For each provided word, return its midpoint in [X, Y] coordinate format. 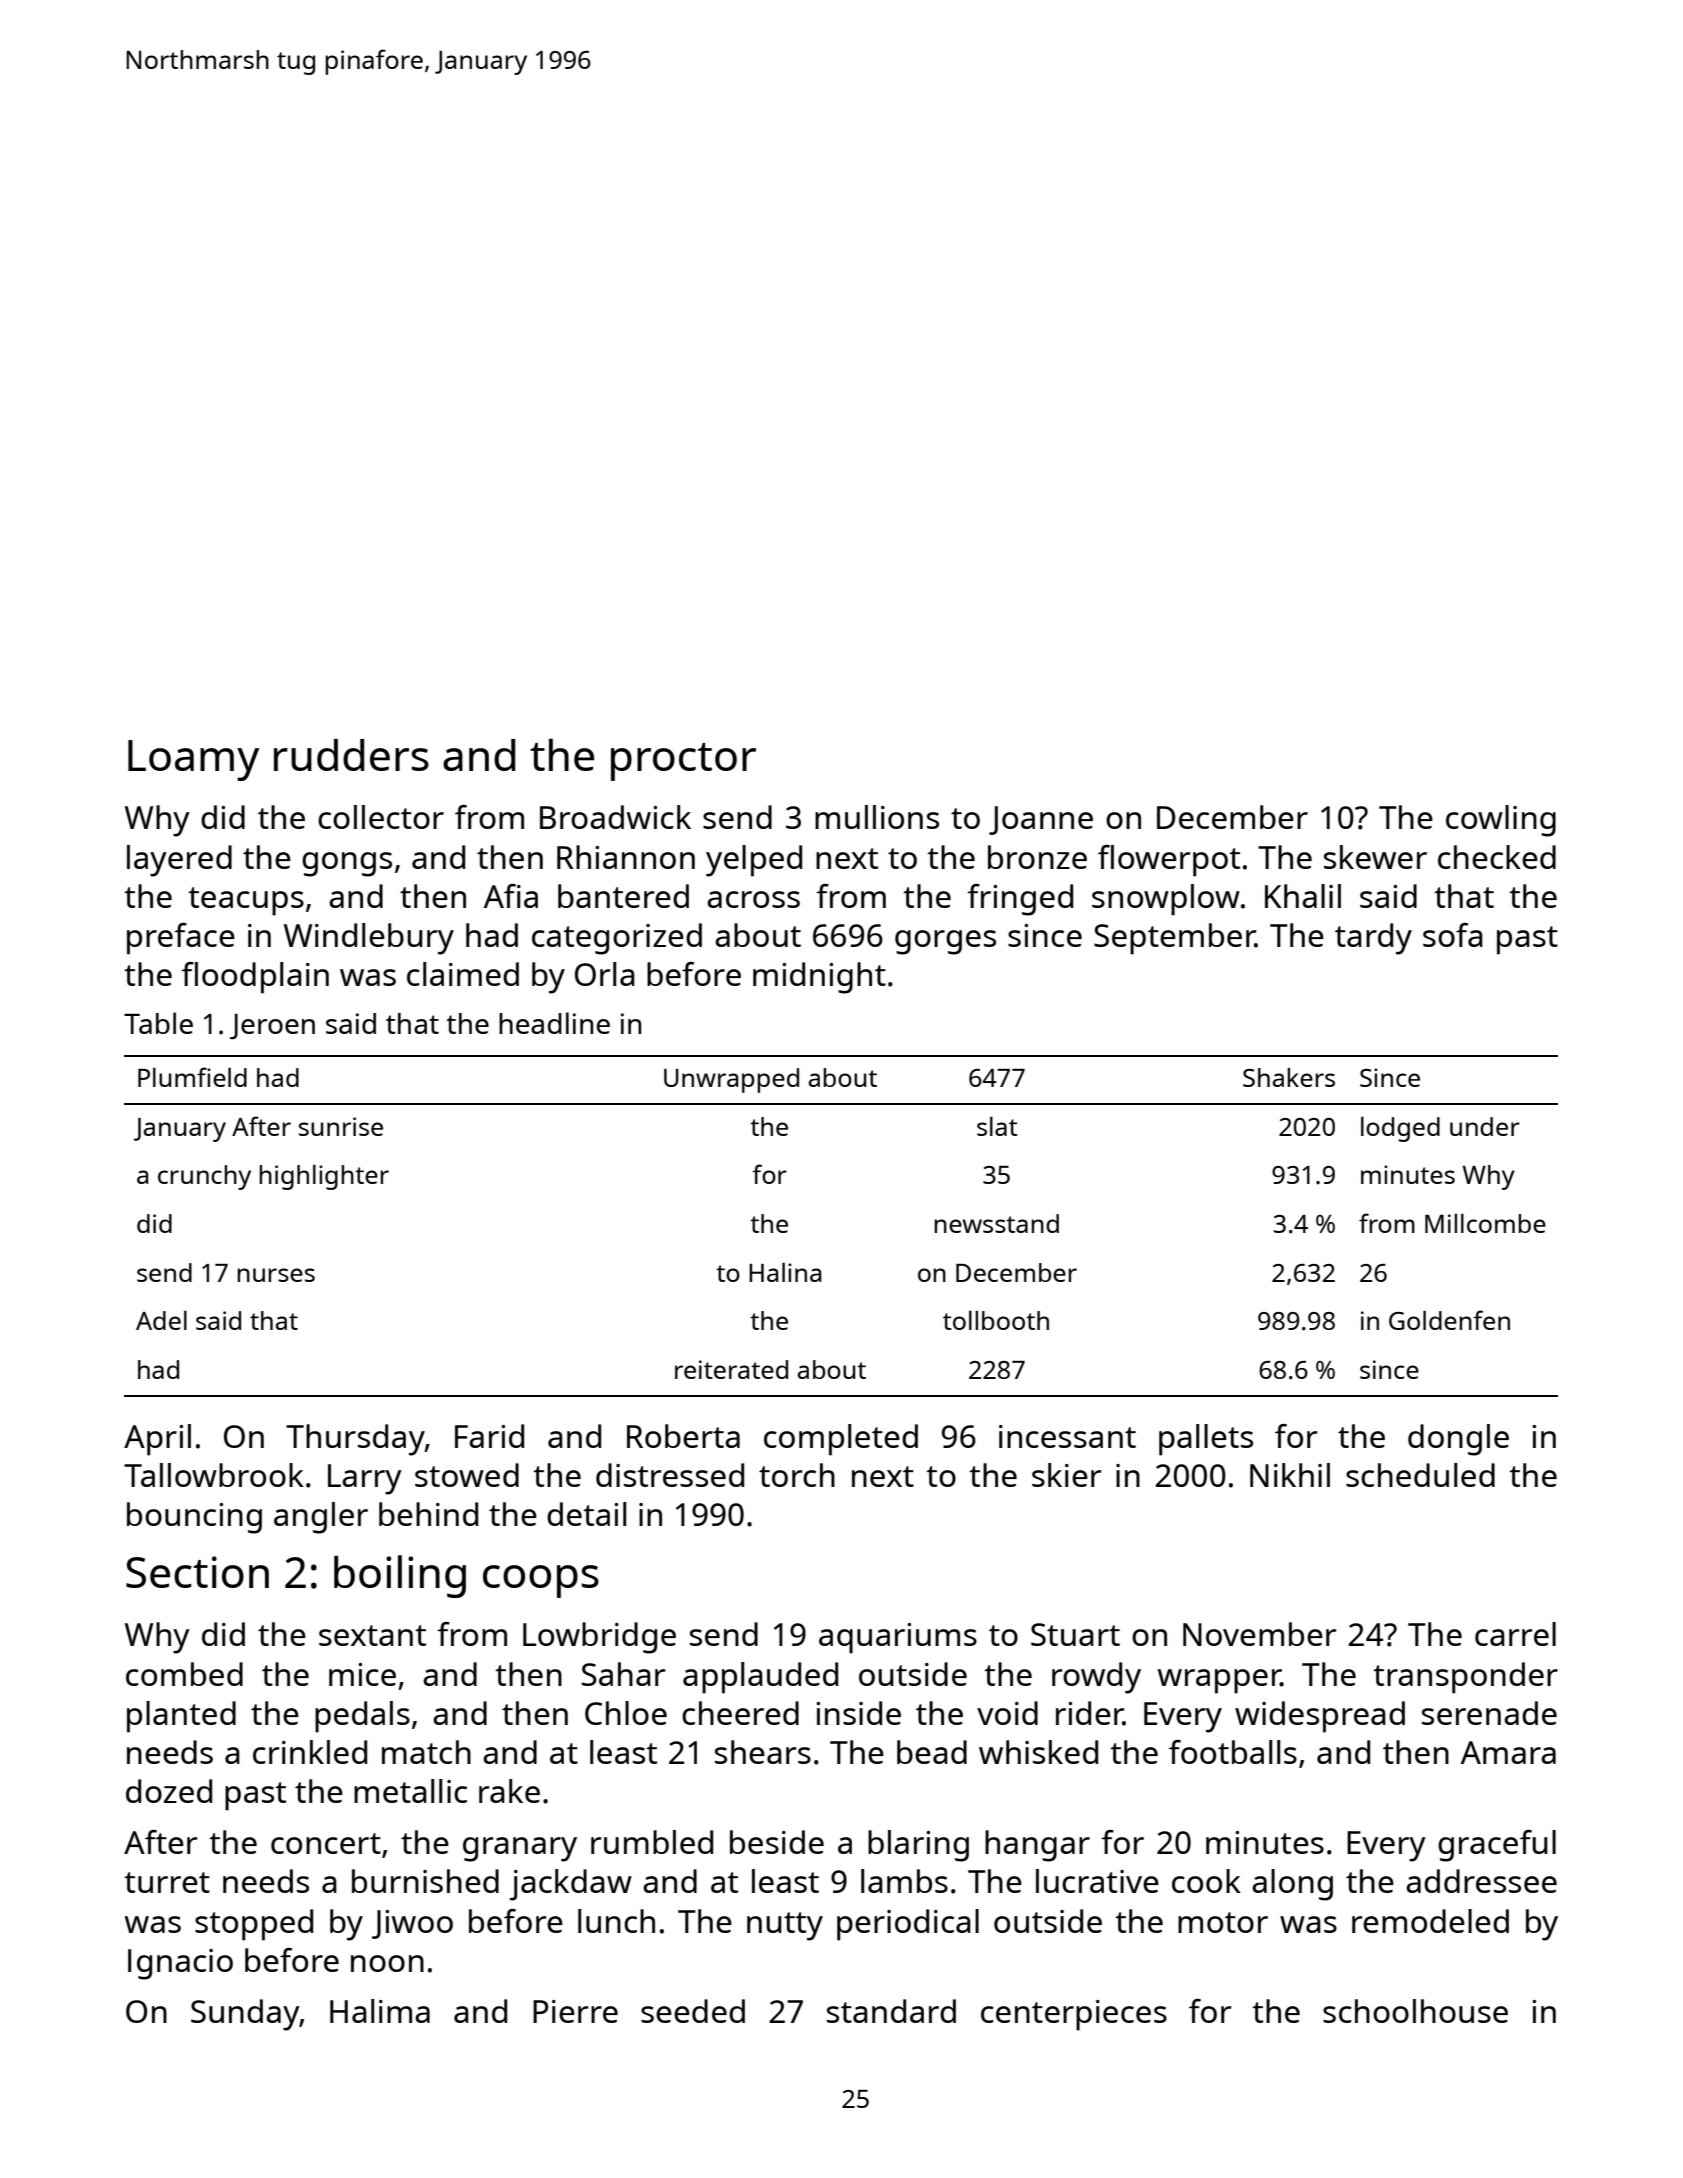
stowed [467, 1475]
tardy [1373, 939]
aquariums [898, 1638]
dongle [1458, 1440]
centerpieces [1074, 2015]
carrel [1515, 1634]
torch [797, 1475]
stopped [254, 1925]
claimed [463, 974]
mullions [877, 817]
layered [179, 861]
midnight [819, 978]
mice [362, 1674]
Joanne [1041, 820]
